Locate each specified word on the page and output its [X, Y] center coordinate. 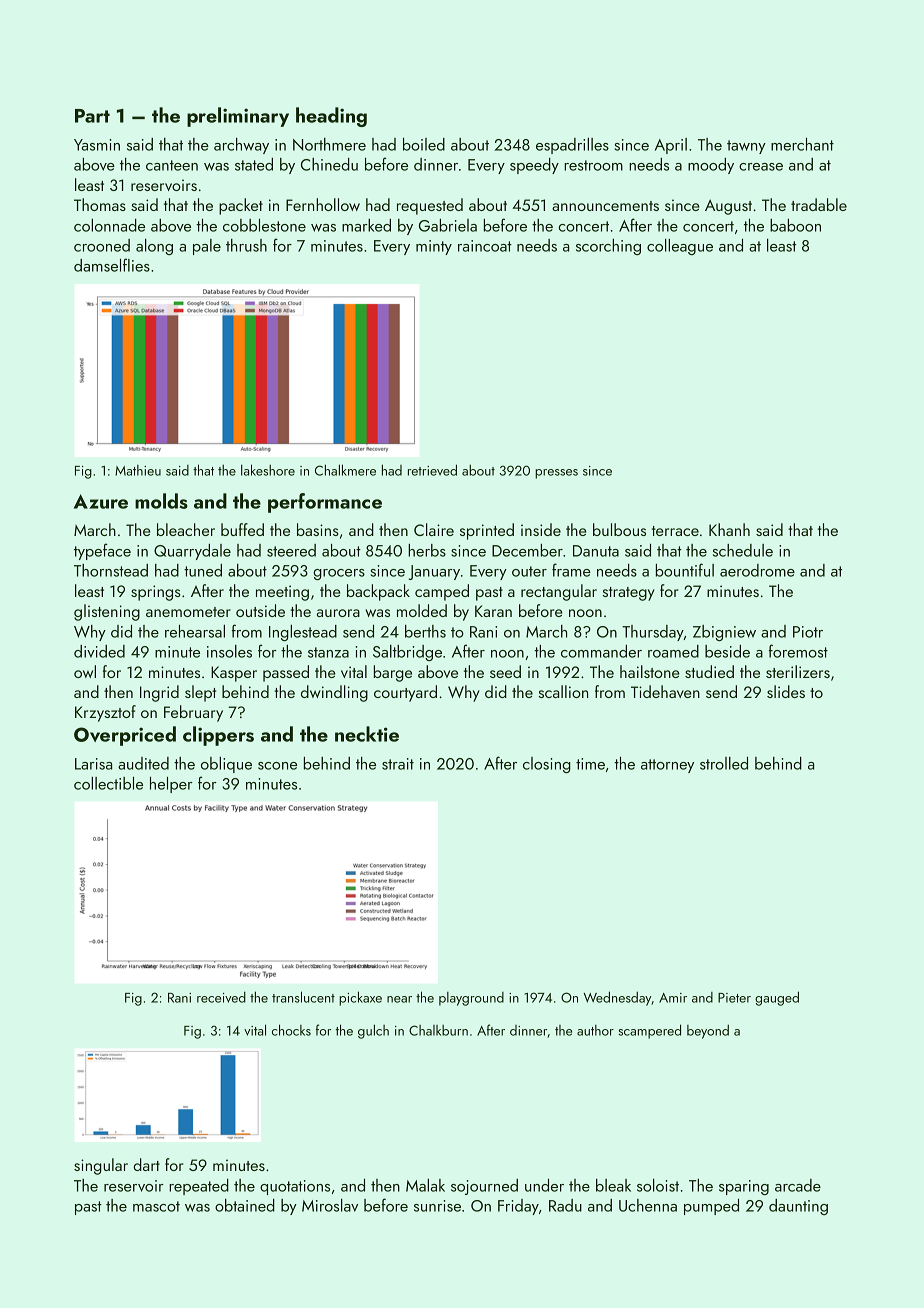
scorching [608, 247]
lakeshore [268, 470]
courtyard [405, 693]
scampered [649, 1031]
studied [709, 671]
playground [471, 999]
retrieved [432, 470]
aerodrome [757, 570]
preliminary [238, 117]
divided [99, 651]
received [221, 997]
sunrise [437, 1206]
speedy [534, 166]
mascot [156, 1206]
